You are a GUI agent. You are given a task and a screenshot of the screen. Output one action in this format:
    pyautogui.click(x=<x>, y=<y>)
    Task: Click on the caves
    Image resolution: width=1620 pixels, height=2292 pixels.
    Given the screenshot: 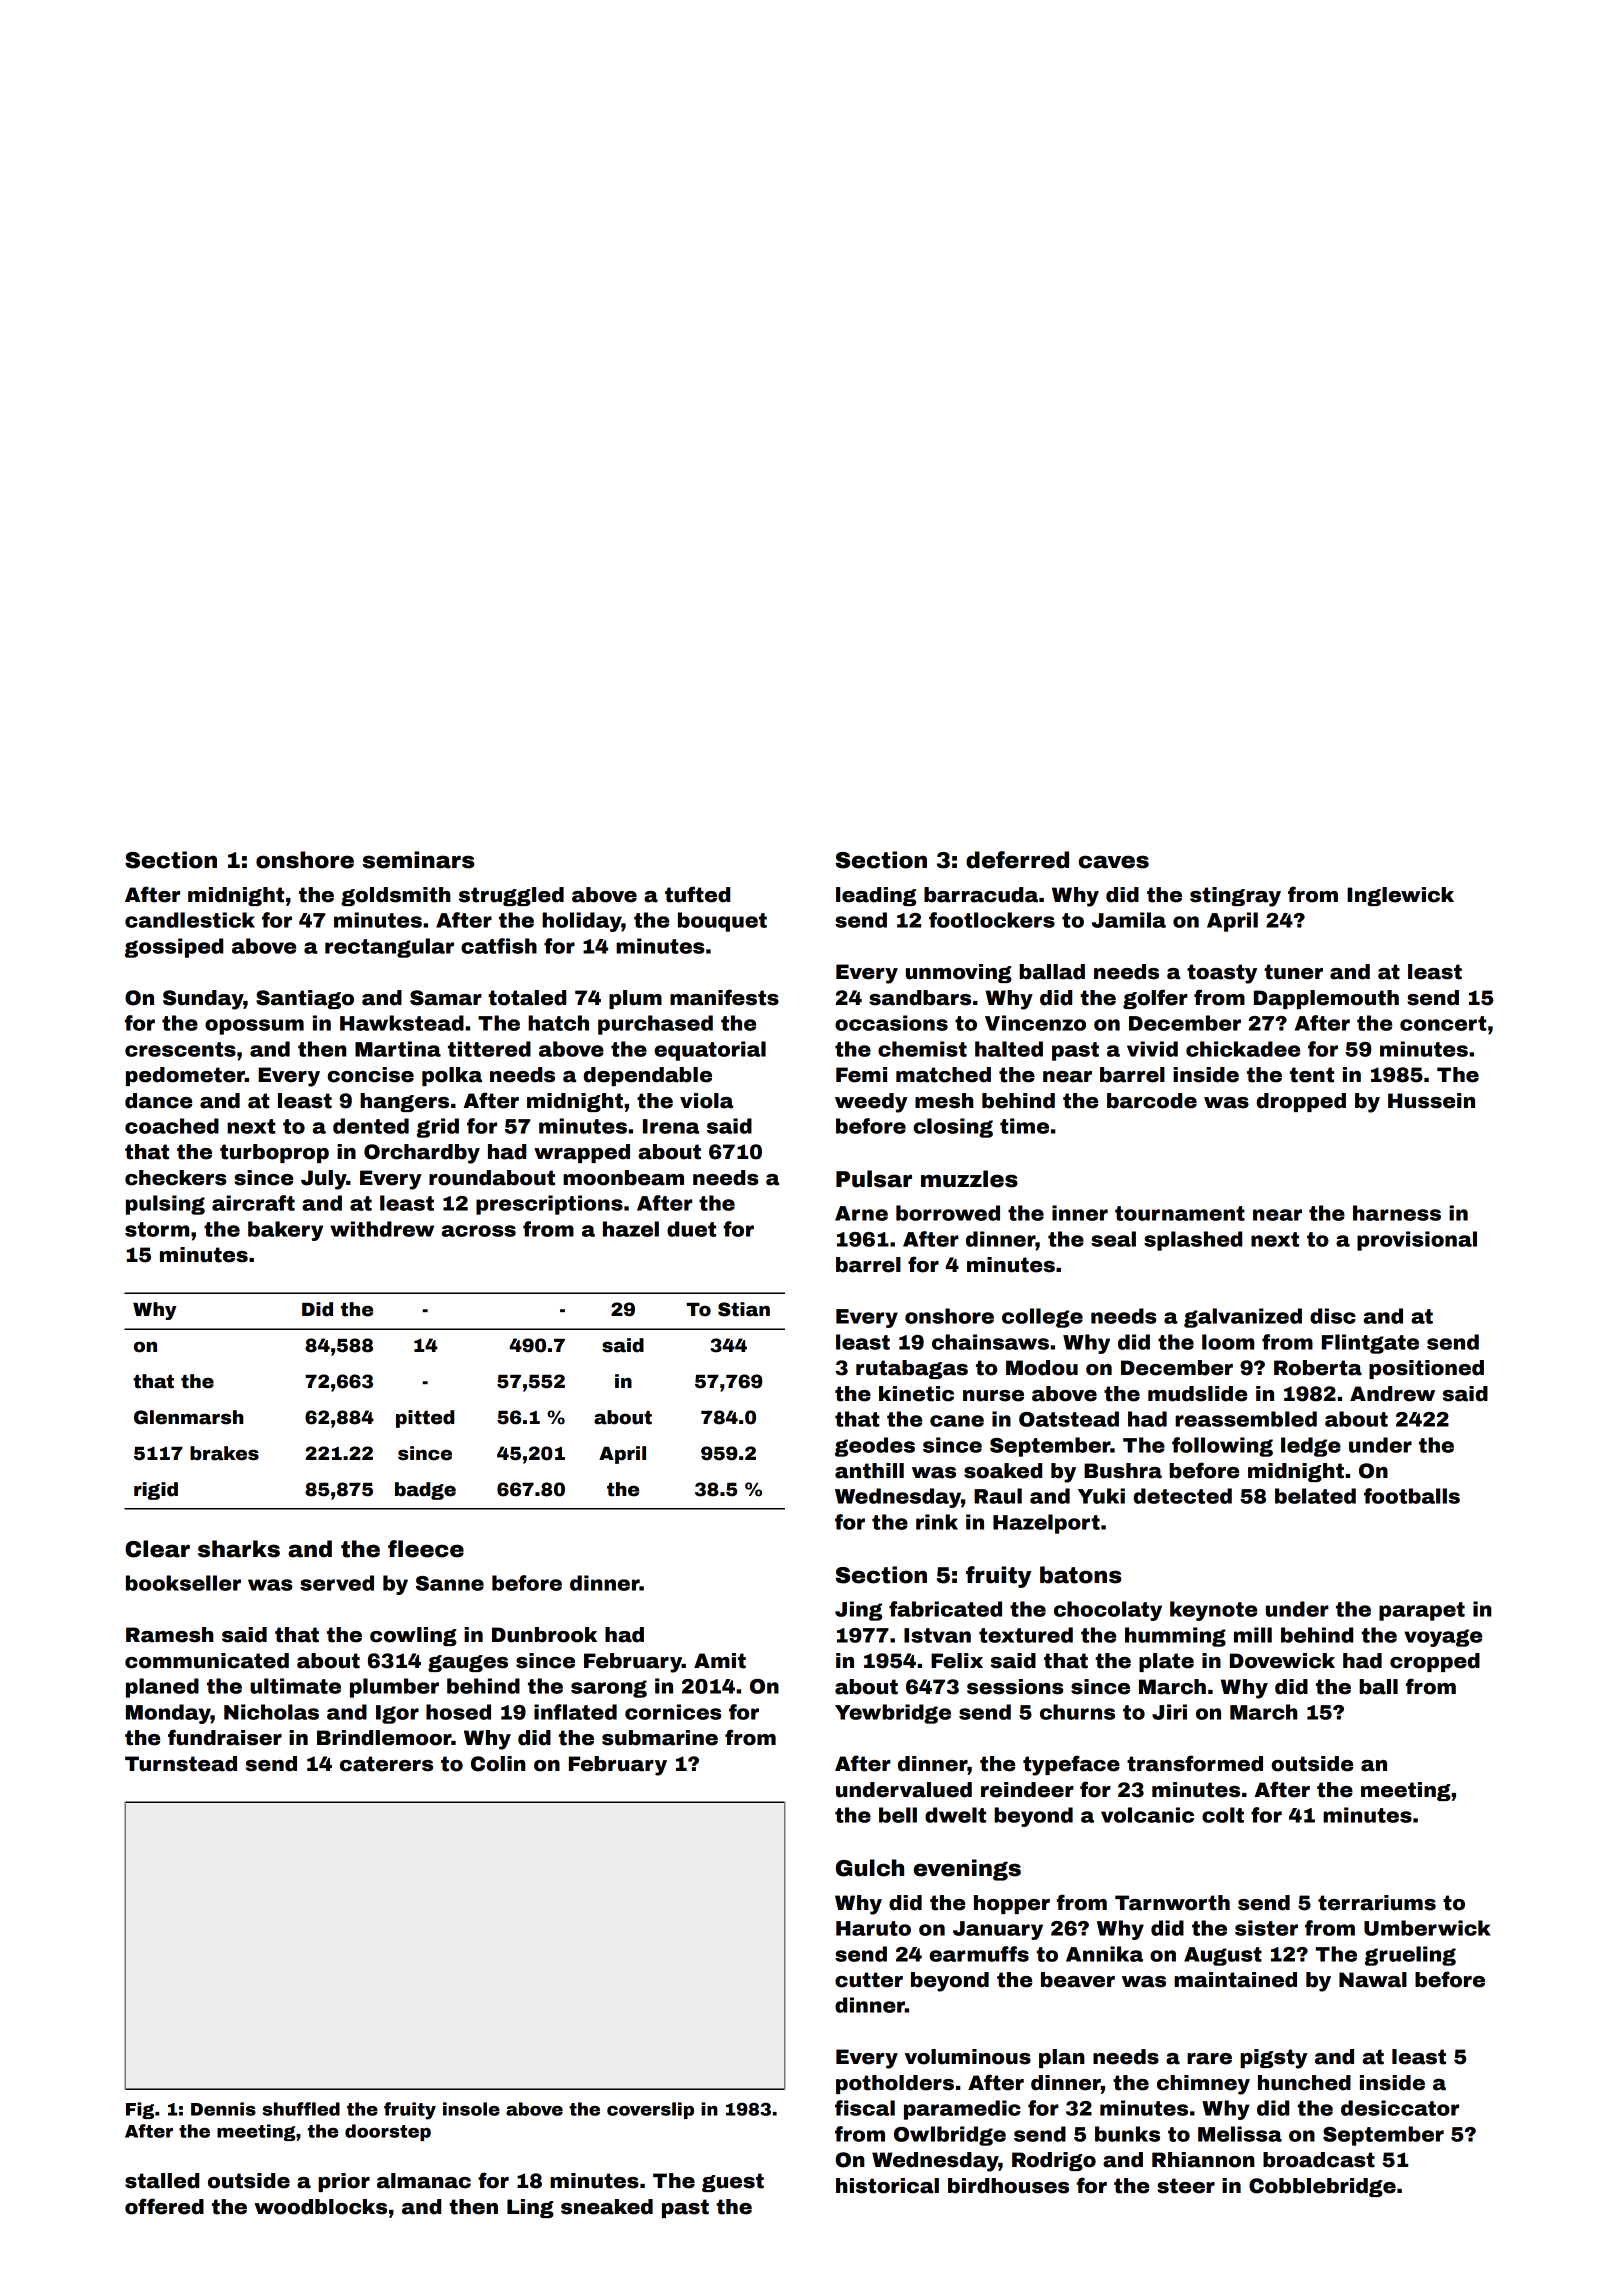 What is the action you would take?
    pyautogui.click(x=1114, y=862)
